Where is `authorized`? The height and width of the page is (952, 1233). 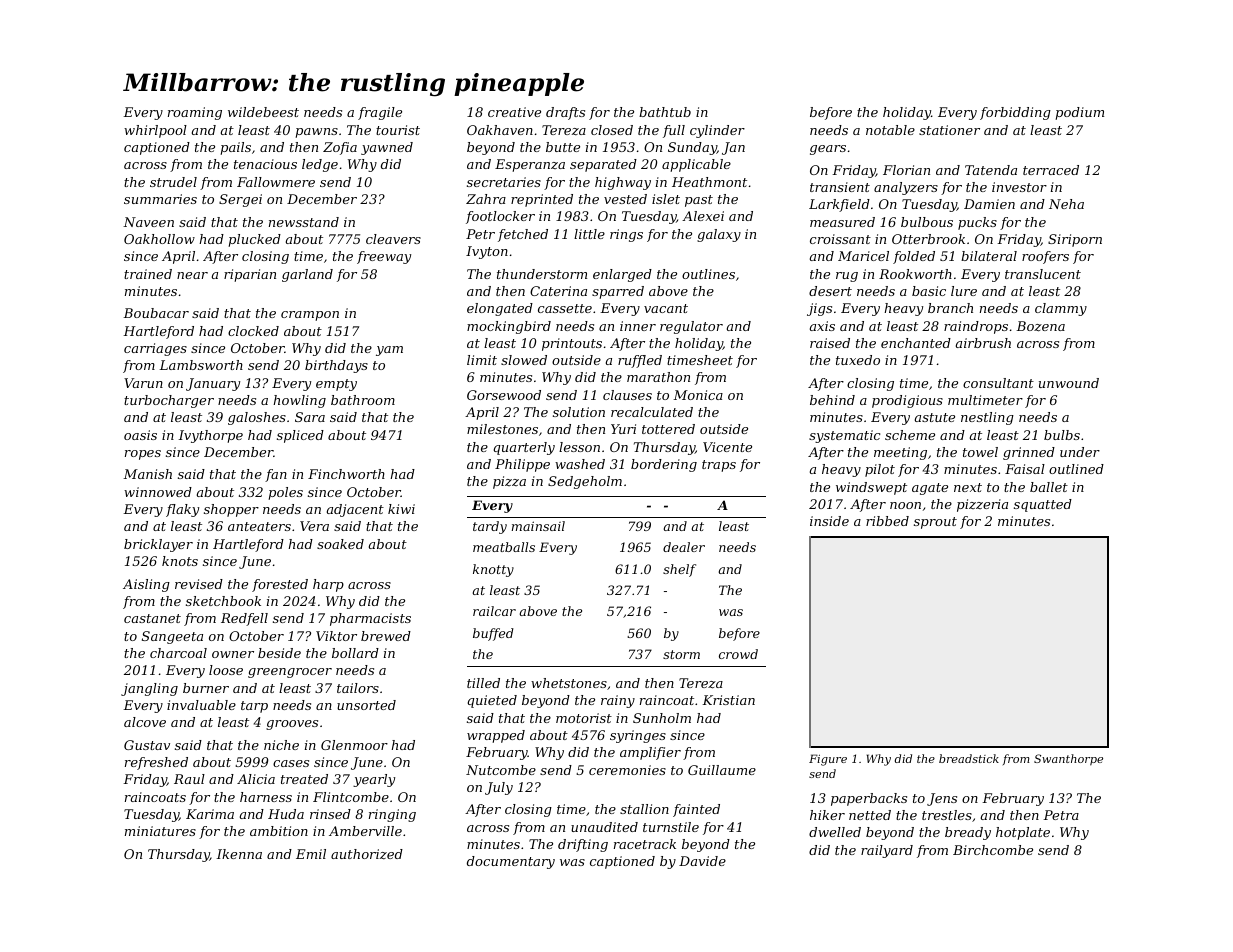
authorized is located at coordinates (367, 854).
